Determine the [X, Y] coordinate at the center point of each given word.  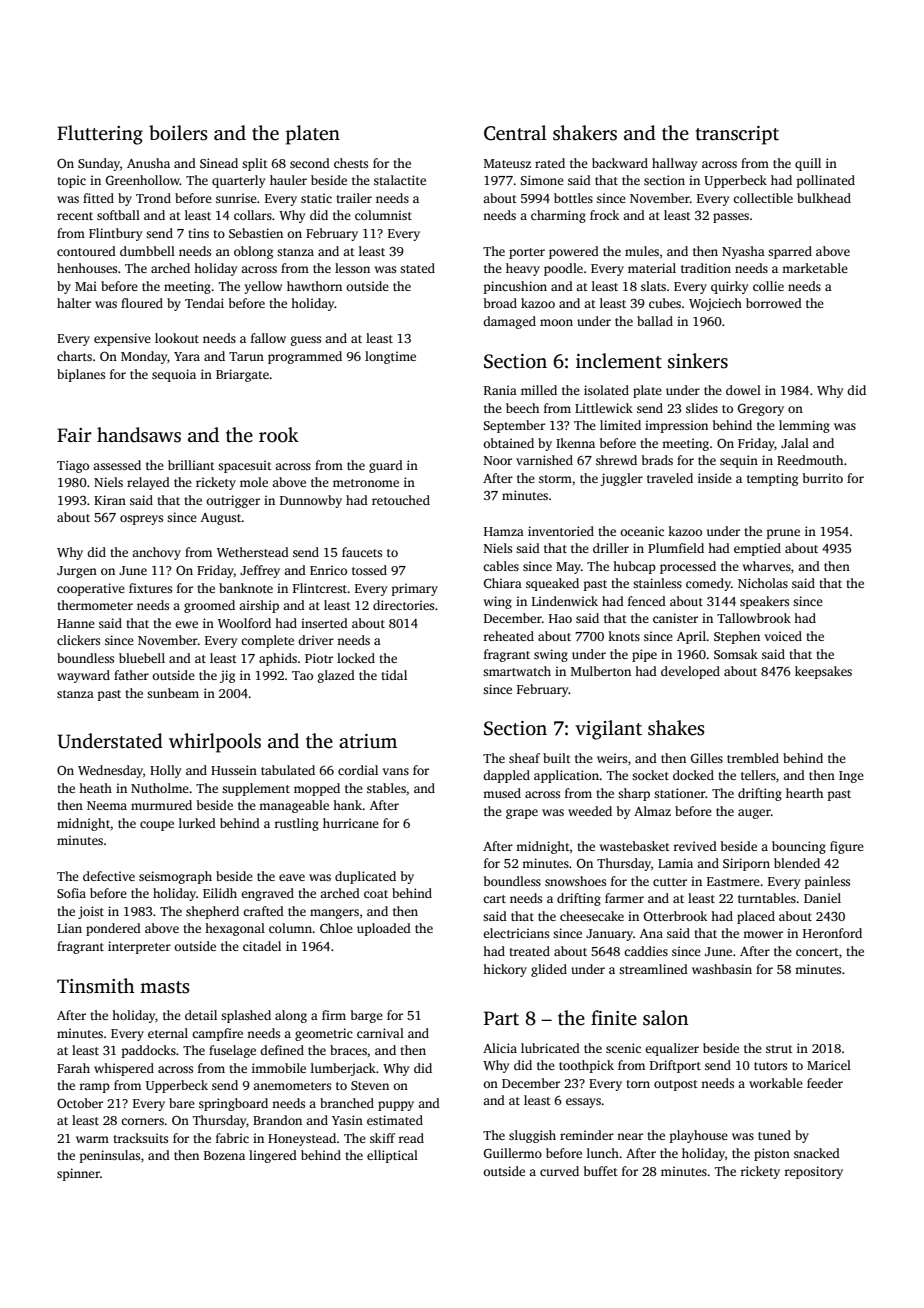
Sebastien [256, 233]
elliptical [392, 1156]
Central [515, 133]
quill [808, 164]
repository [813, 1172]
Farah [73, 1068]
